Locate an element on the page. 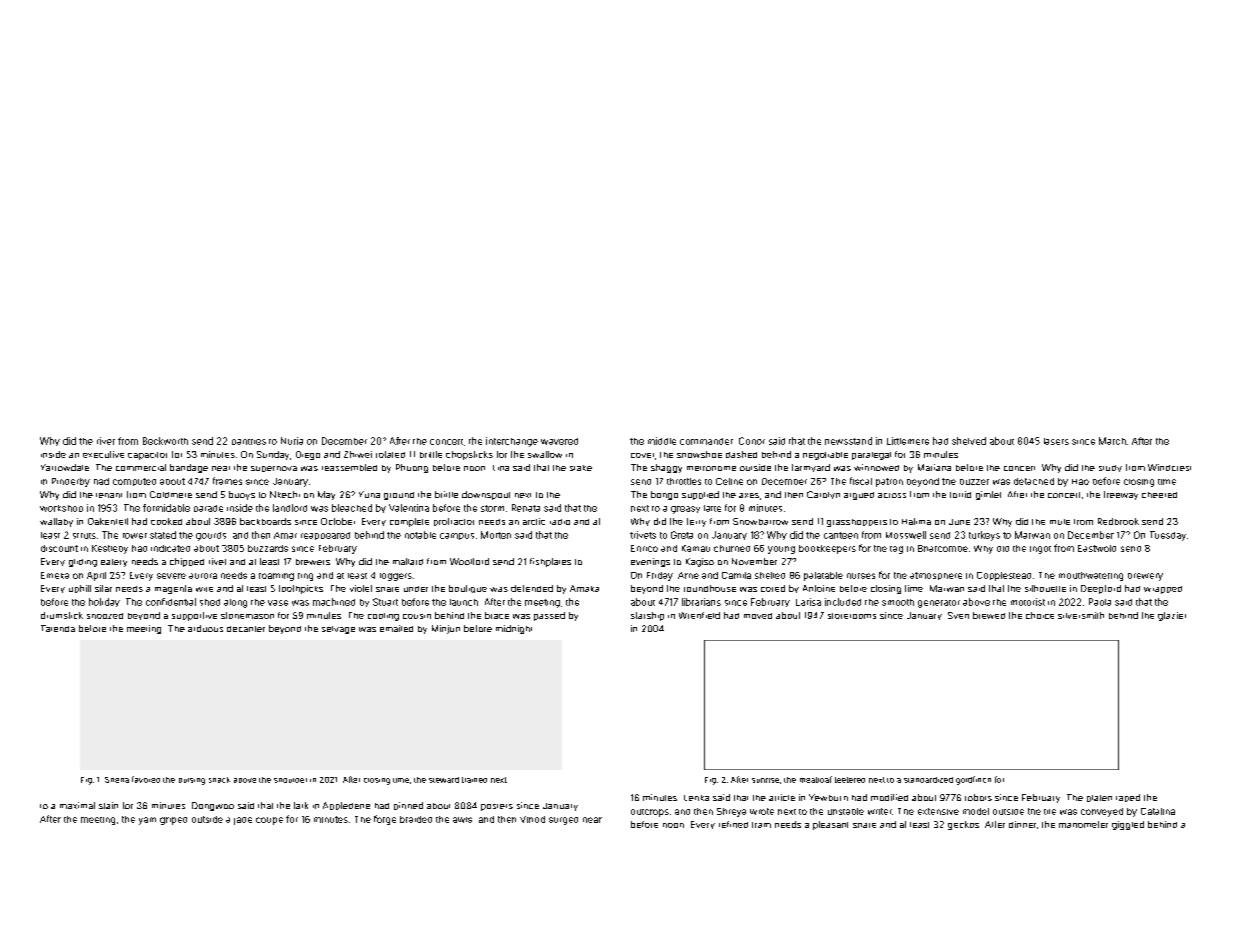 The image size is (1233, 952). awls is located at coordinates (462, 820).
